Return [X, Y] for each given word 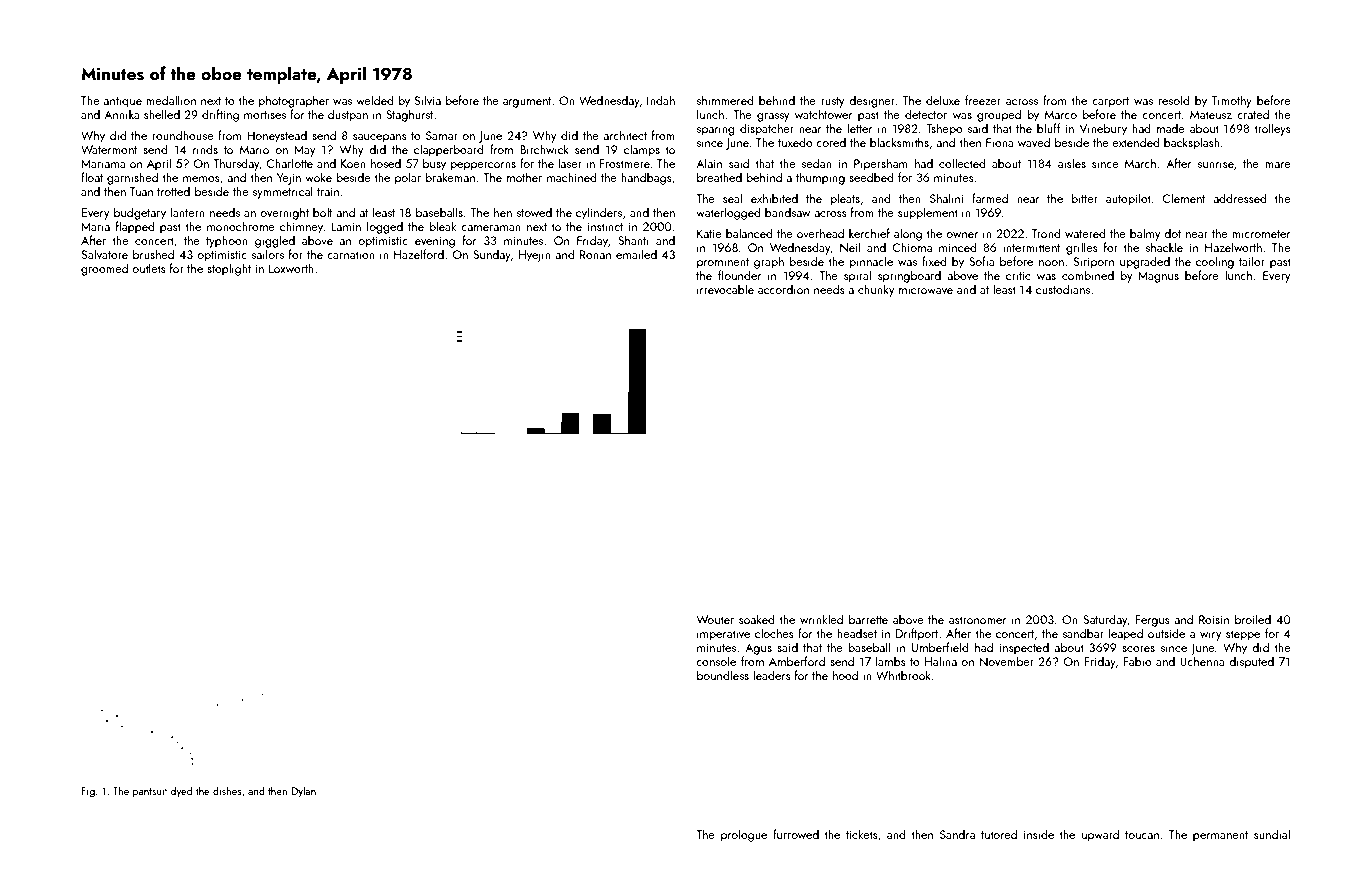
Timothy [1232, 101]
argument [527, 102]
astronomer [978, 620]
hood [845, 675]
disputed [1251, 662]
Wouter [715, 619]
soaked [757, 619]
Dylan [304, 792]
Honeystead [277, 136]
